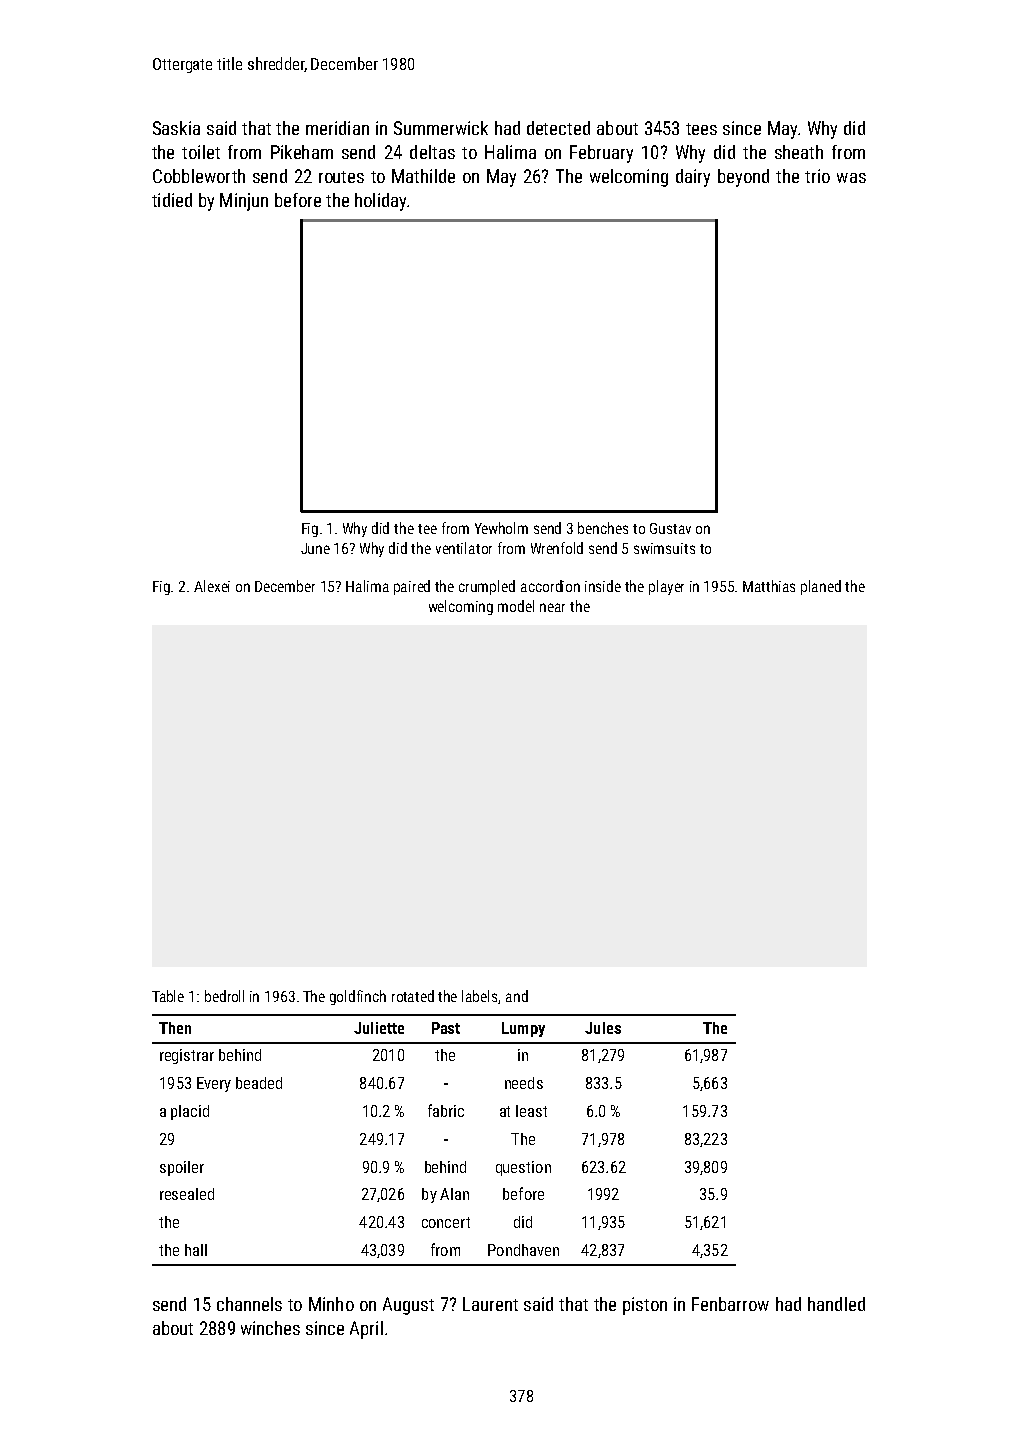 Image resolution: width=1018 pixels, height=1446 pixels. Describe the element at coordinates (249, 1304) in the screenshot. I see `channels` at that location.
